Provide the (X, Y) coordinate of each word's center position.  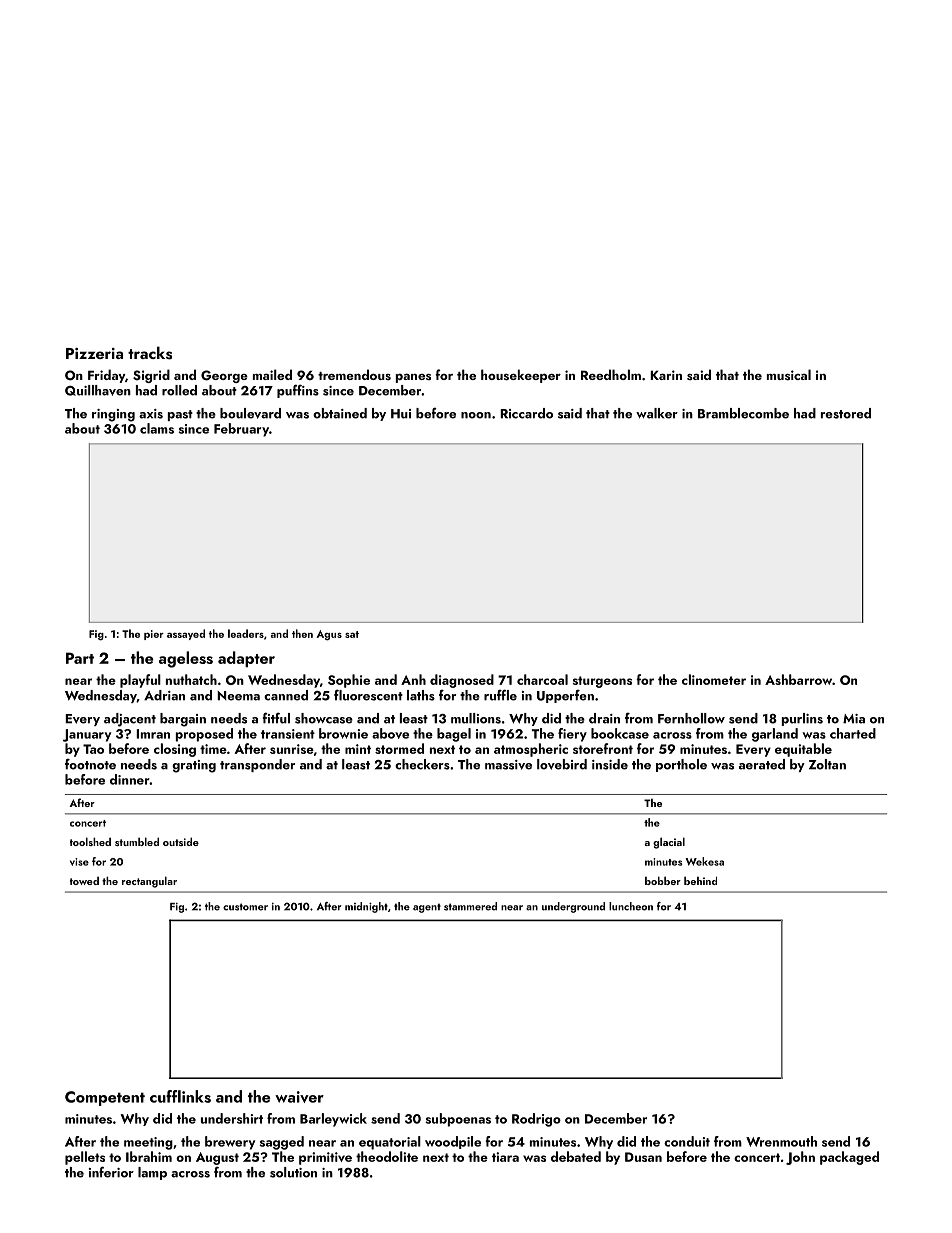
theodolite (387, 1156)
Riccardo (526, 413)
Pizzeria (94, 353)
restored (846, 413)
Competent (105, 1098)
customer (245, 907)
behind (700, 880)
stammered (470, 906)
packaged (849, 1158)
